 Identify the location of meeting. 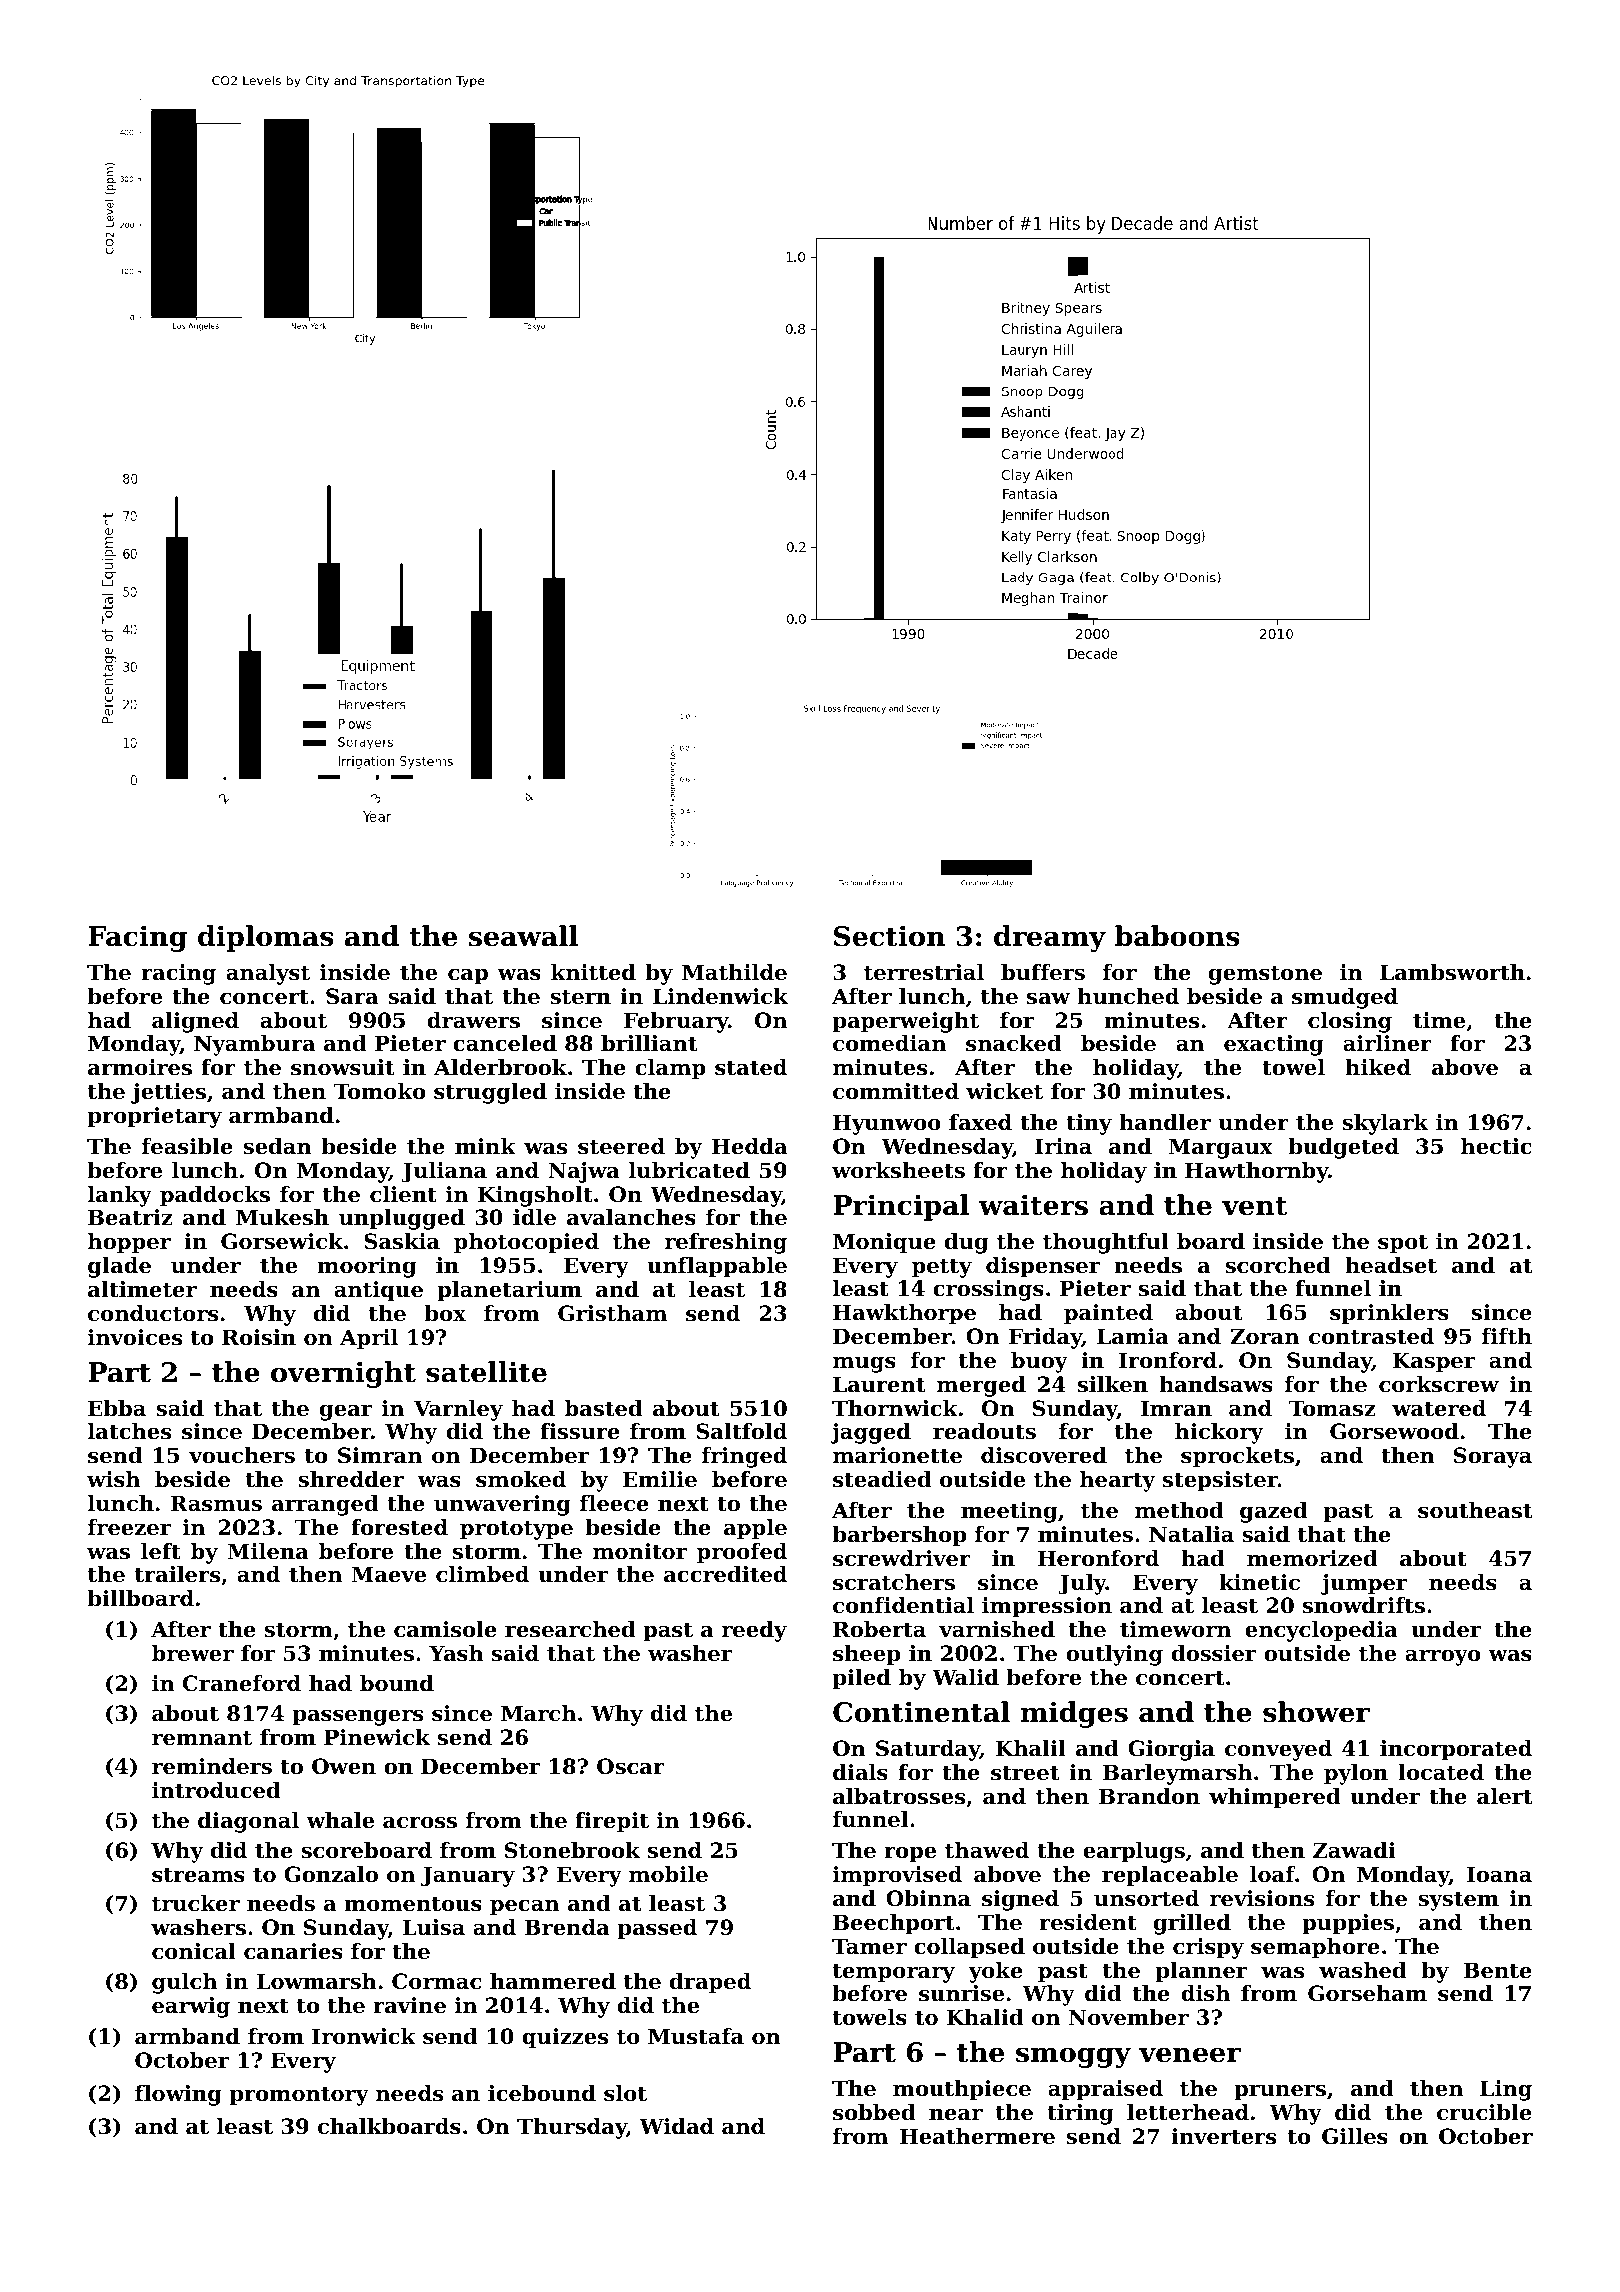
(1009, 1512).
